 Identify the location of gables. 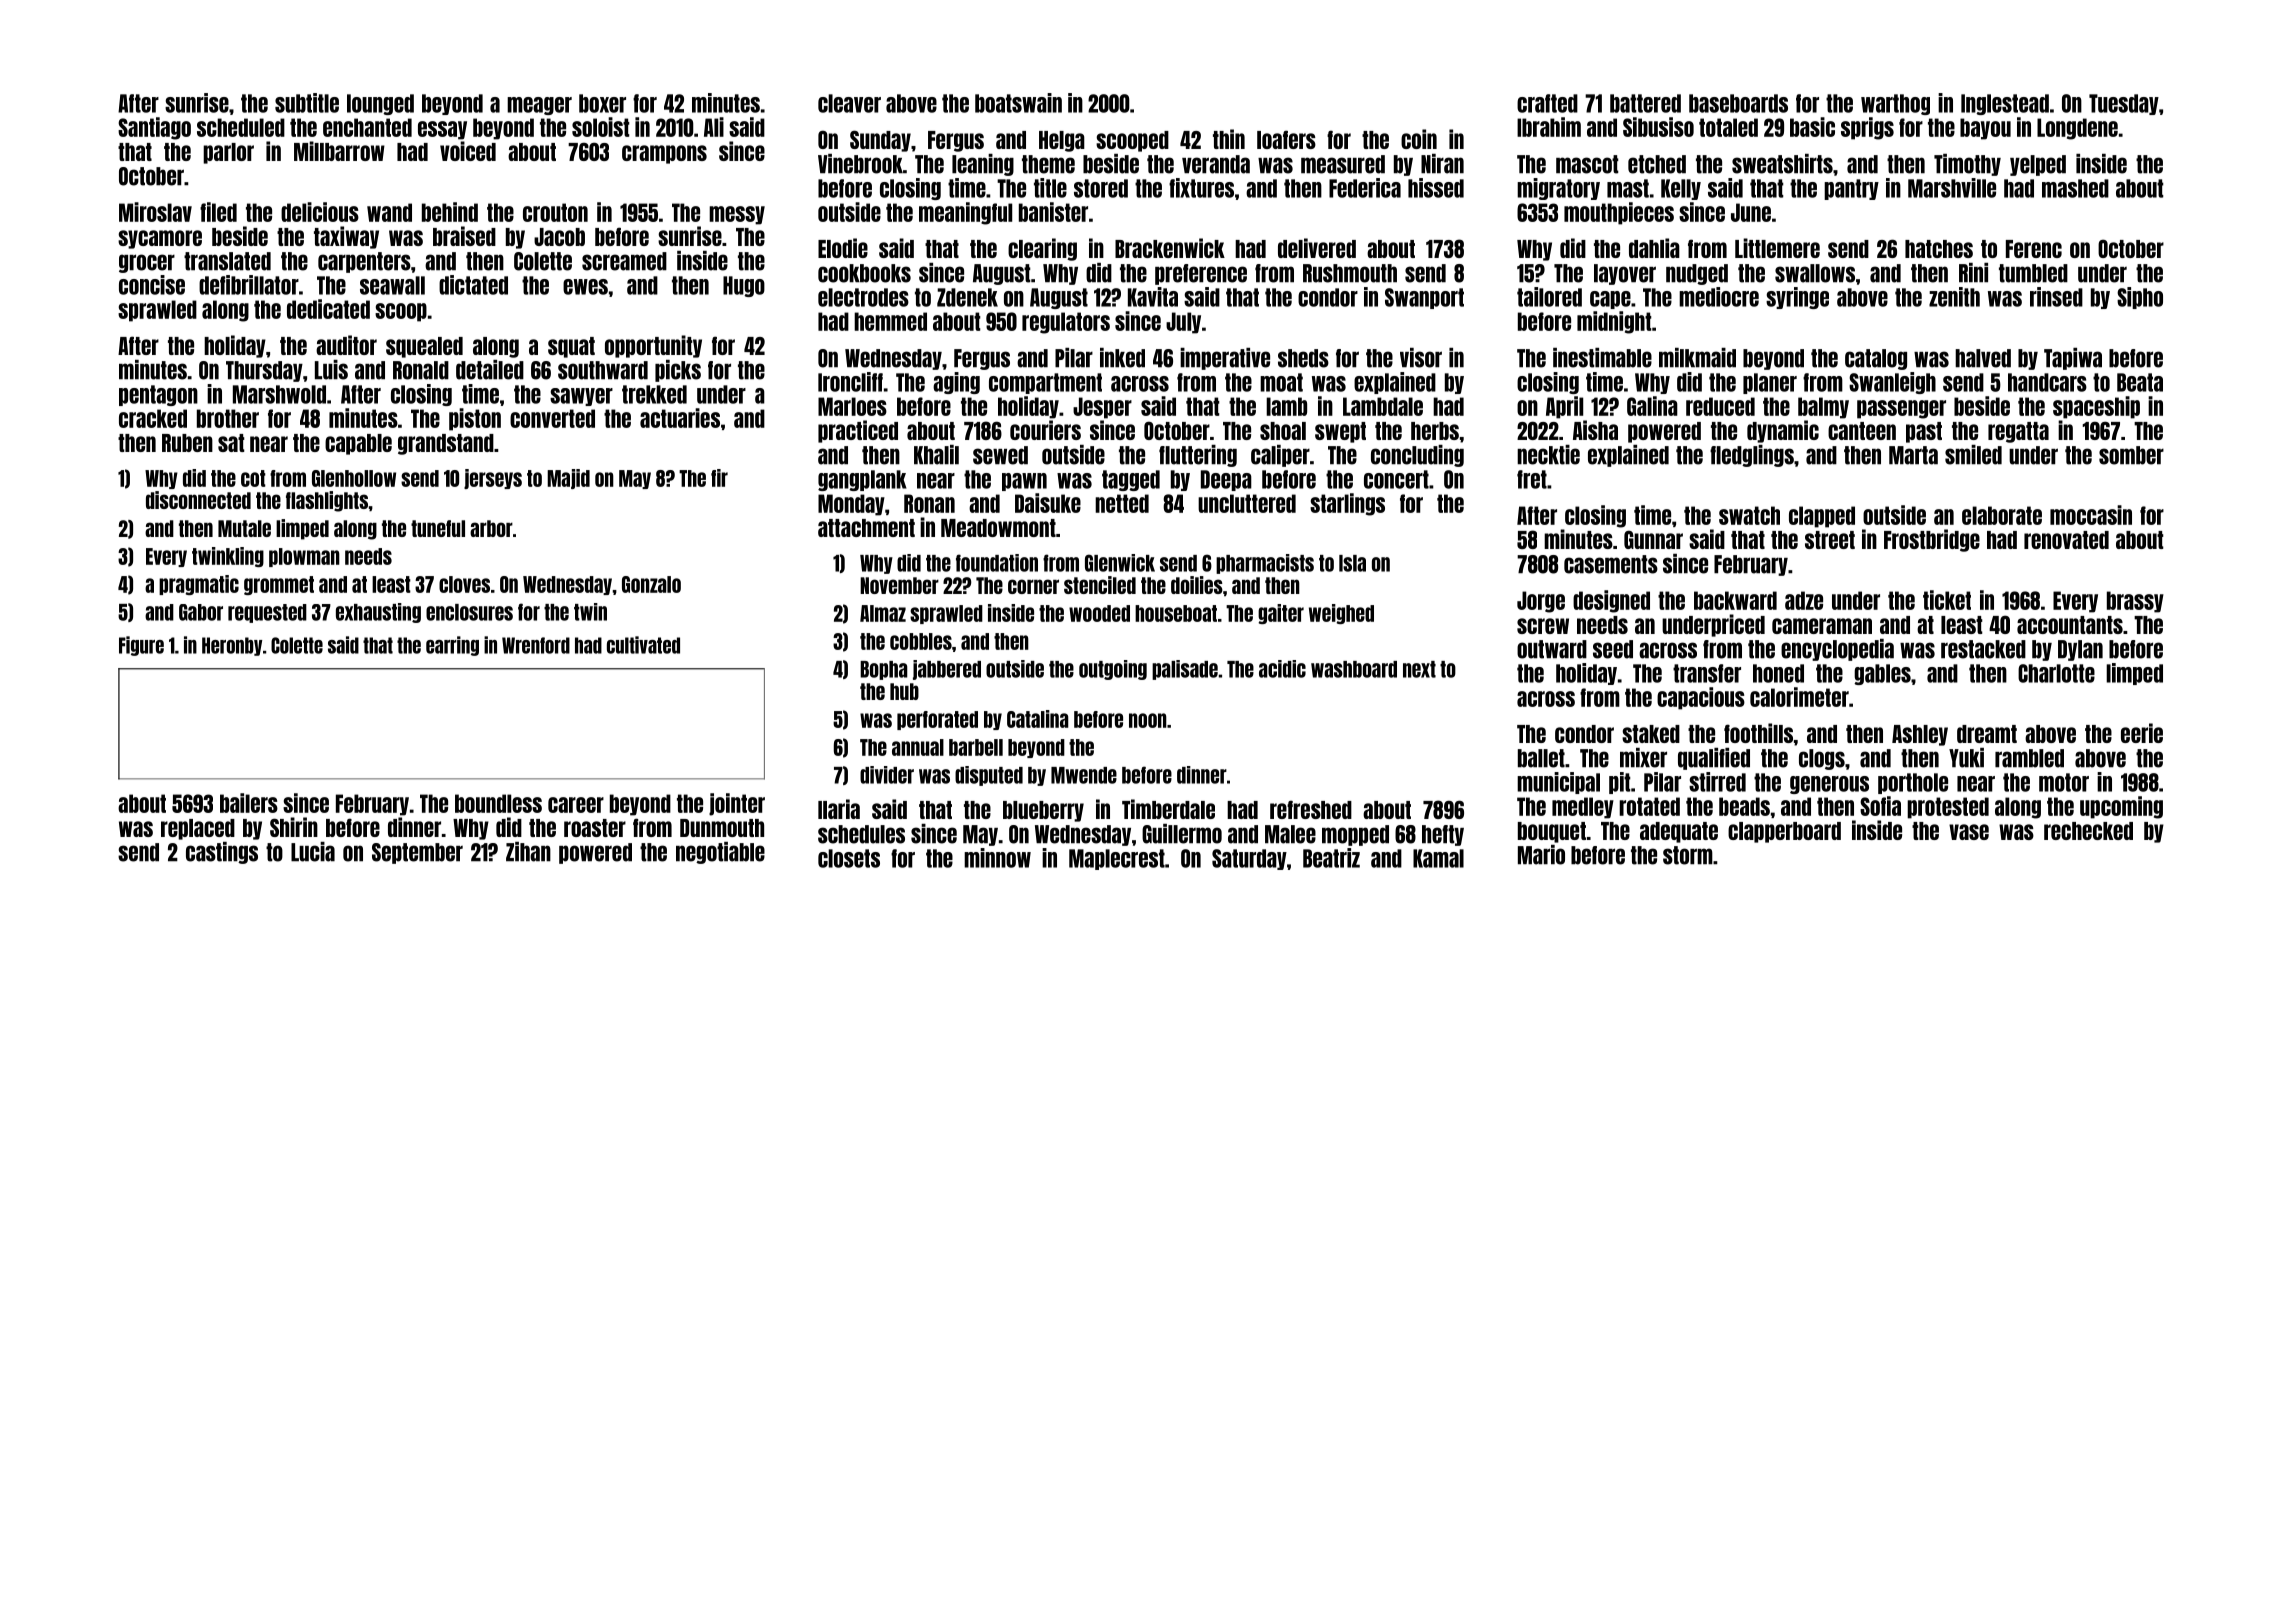
(1882, 674).
